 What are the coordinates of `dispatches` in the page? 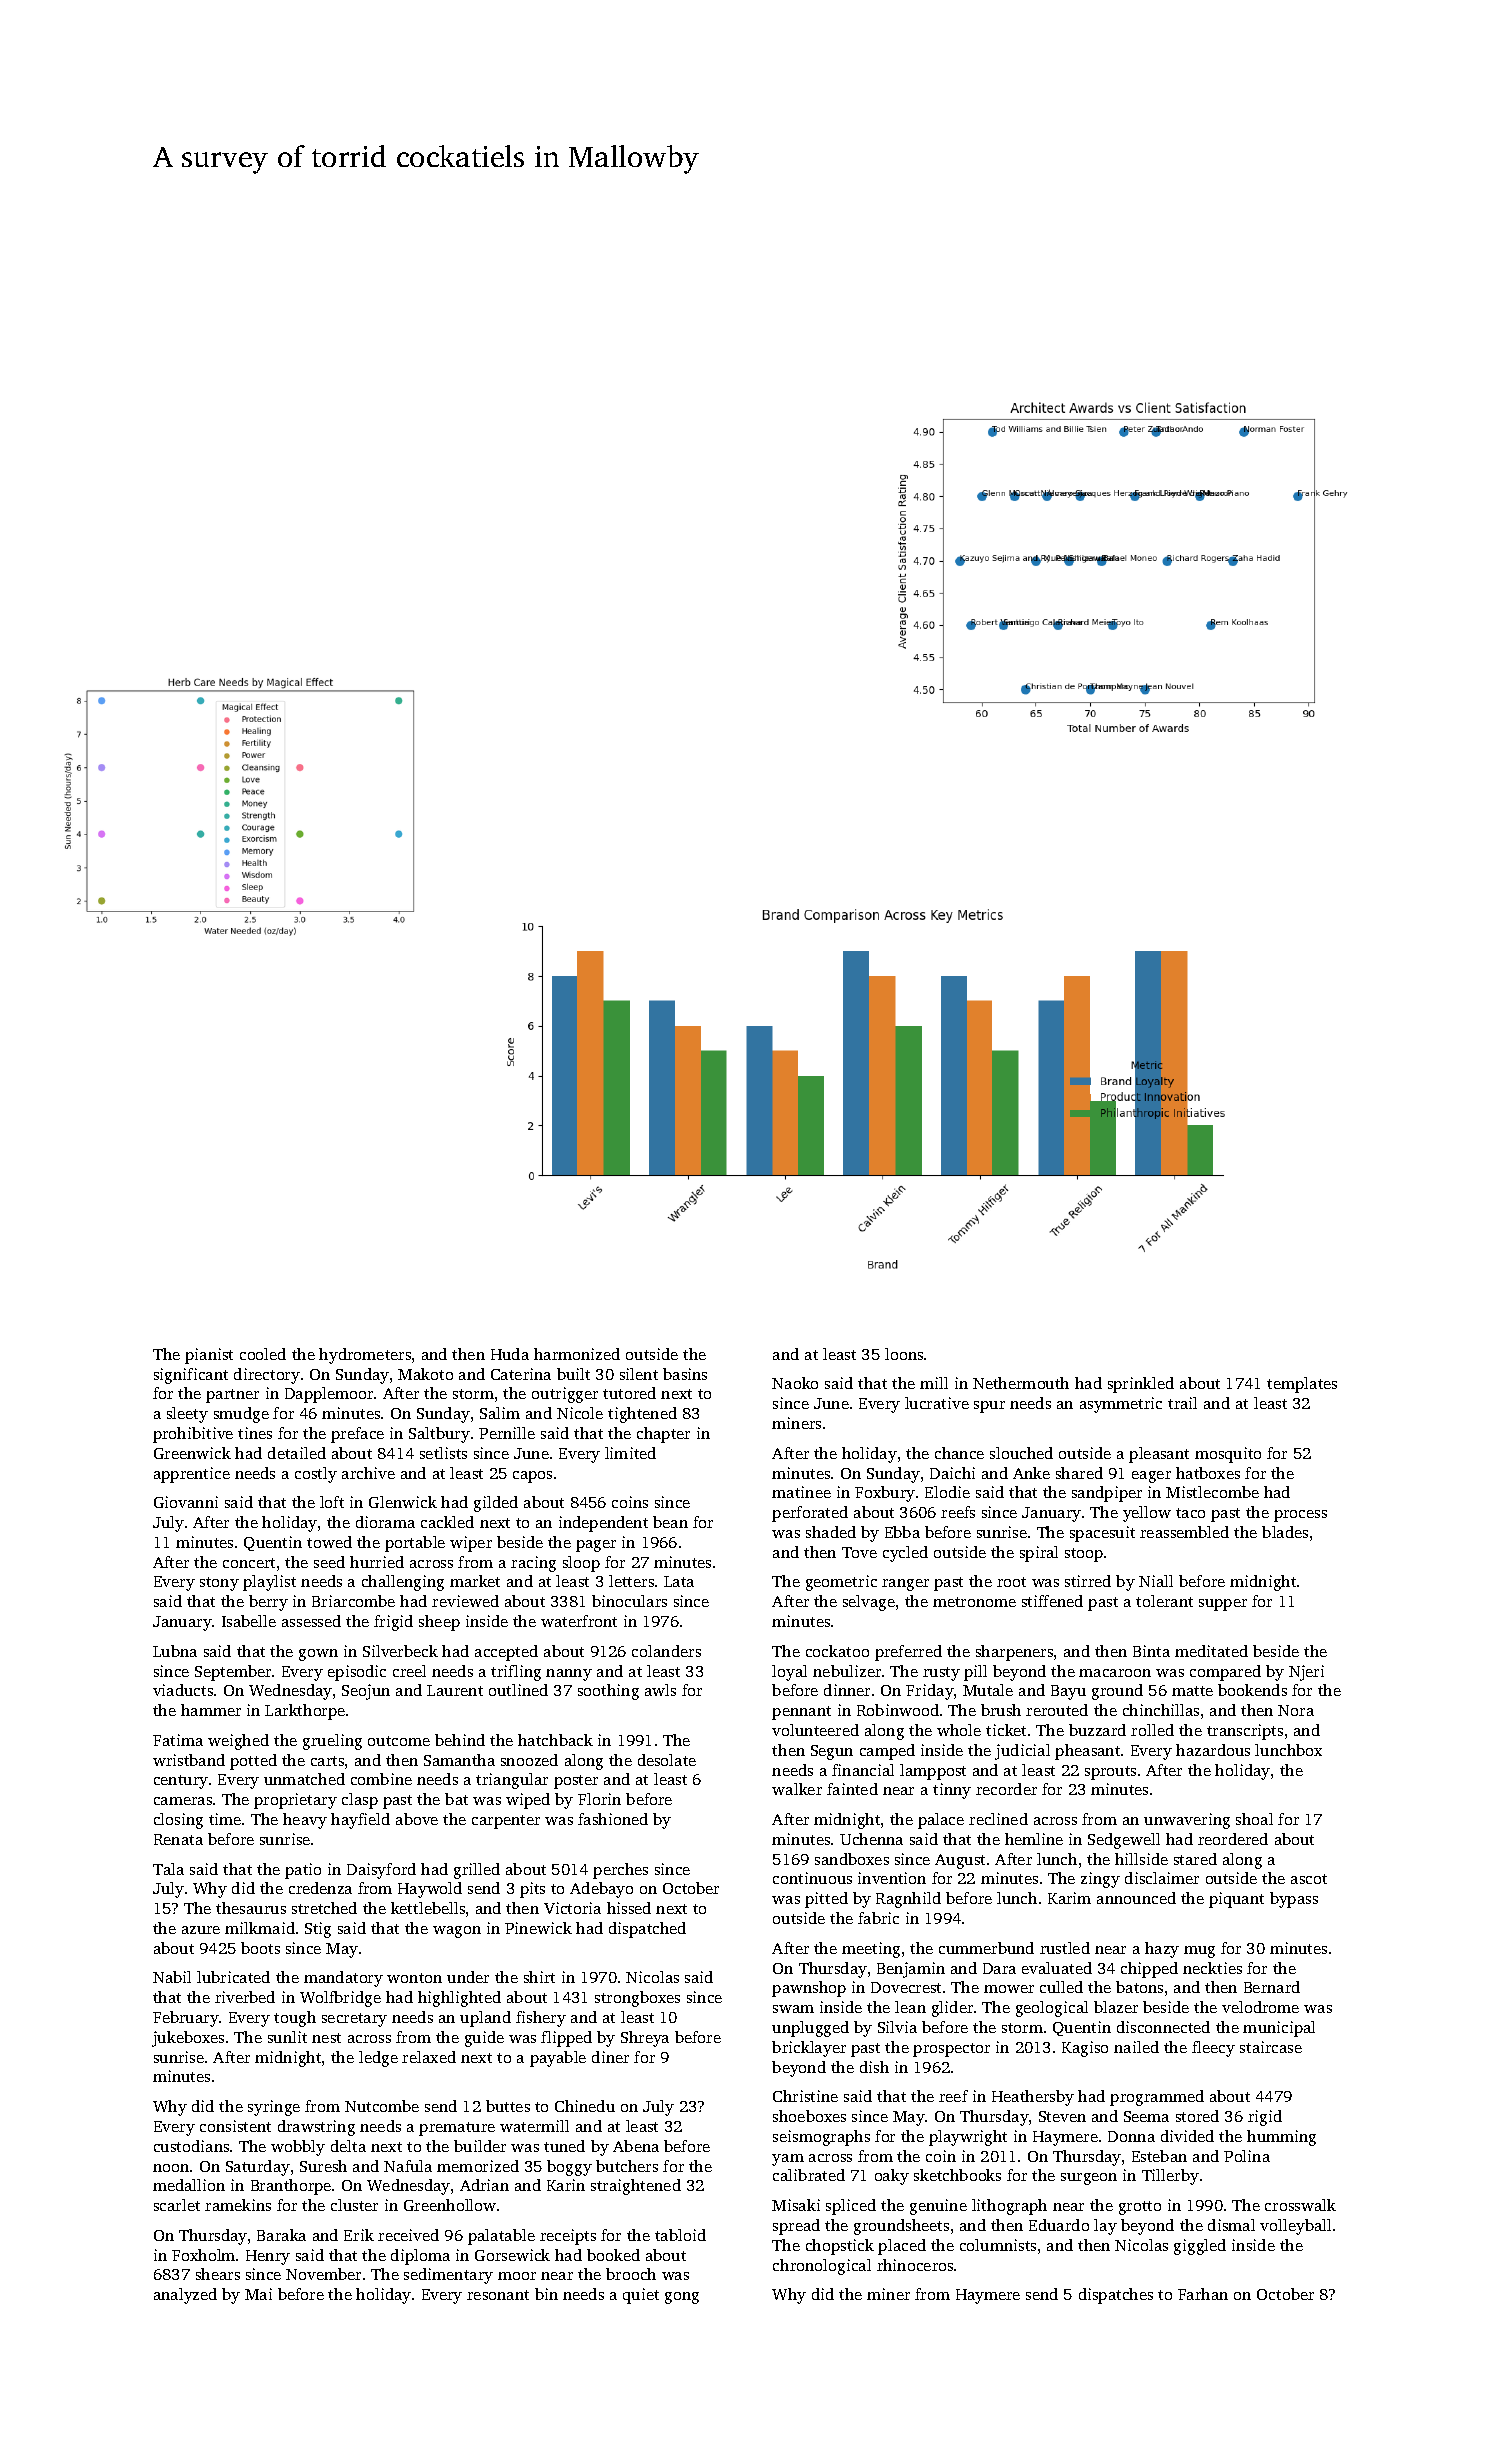 It's located at (1116, 2296).
